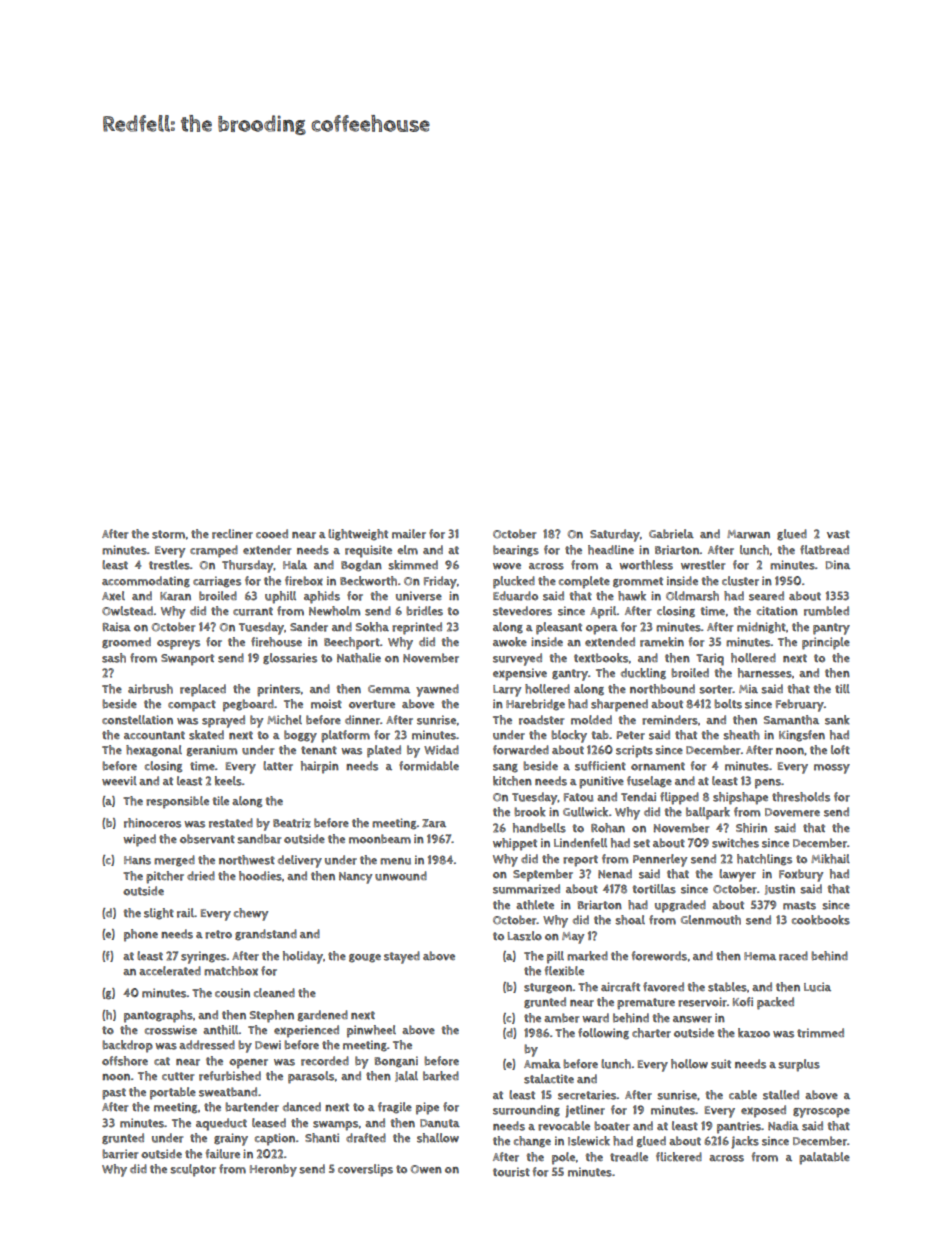  What do you see at coordinates (703, 565) in the screenshot?
I see `wrestler` at bounding box center [703, 565].
